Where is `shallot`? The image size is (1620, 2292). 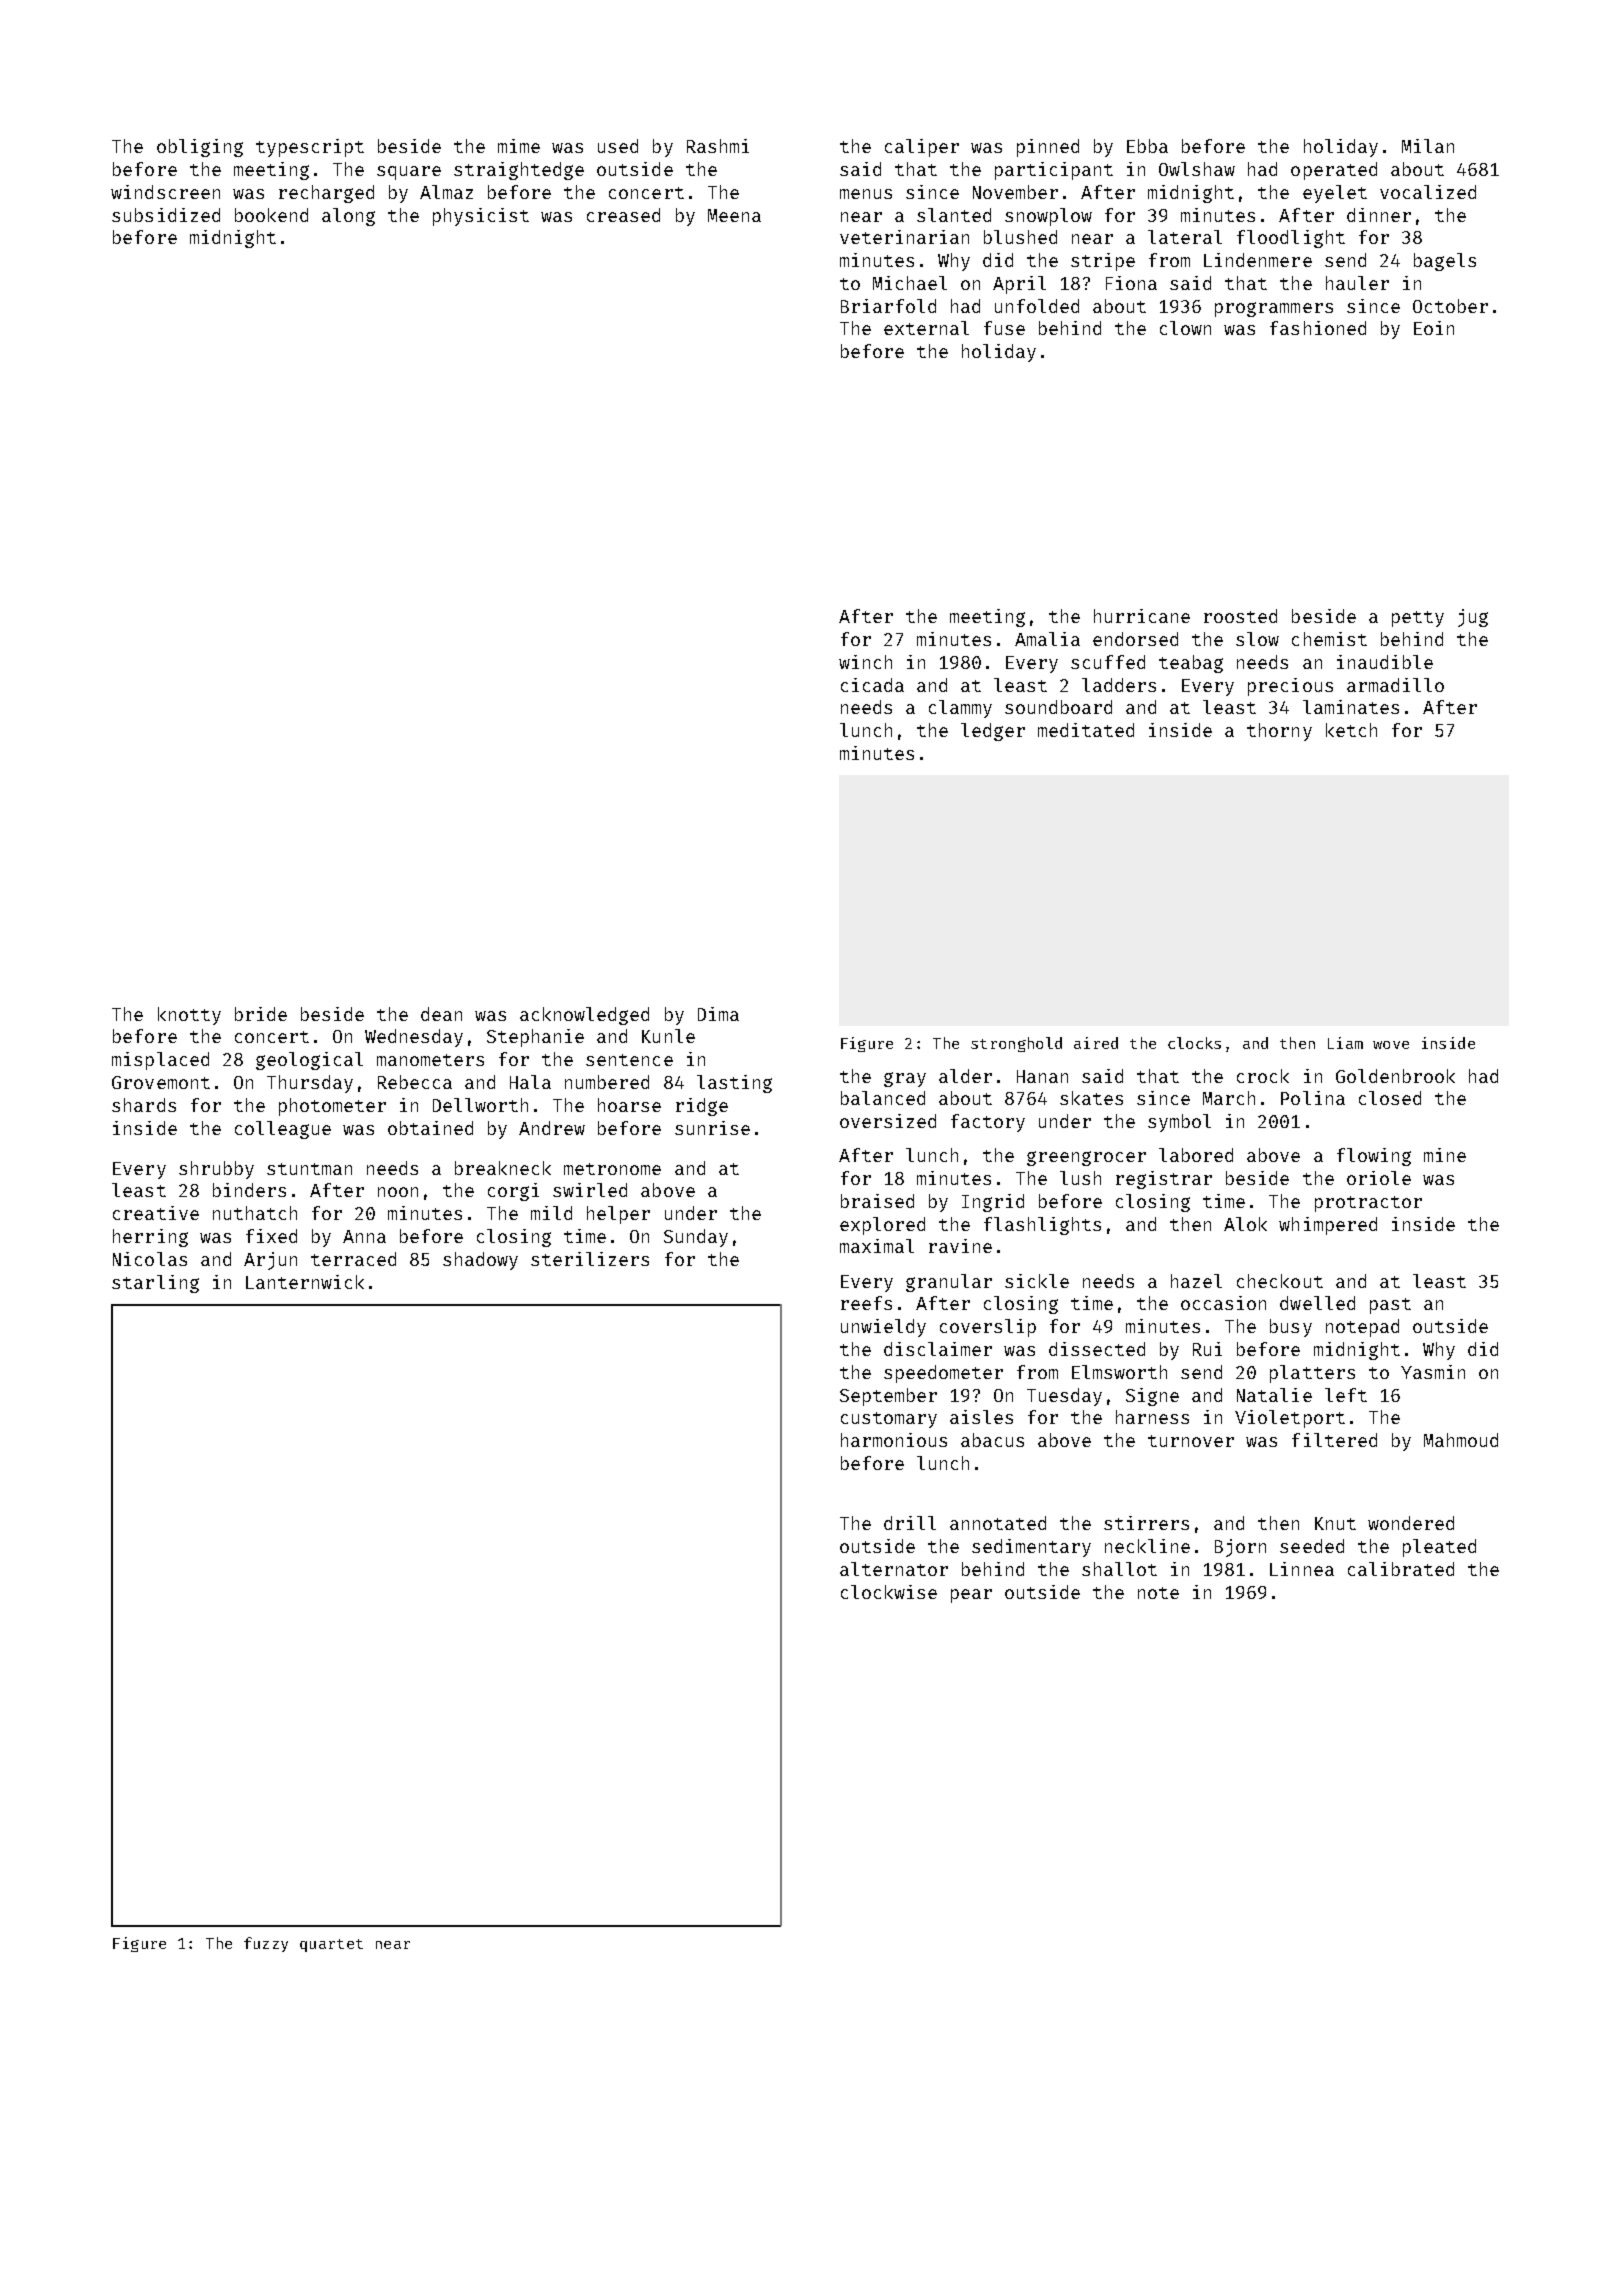
shallot is located at coordinates (1119, 1569).
